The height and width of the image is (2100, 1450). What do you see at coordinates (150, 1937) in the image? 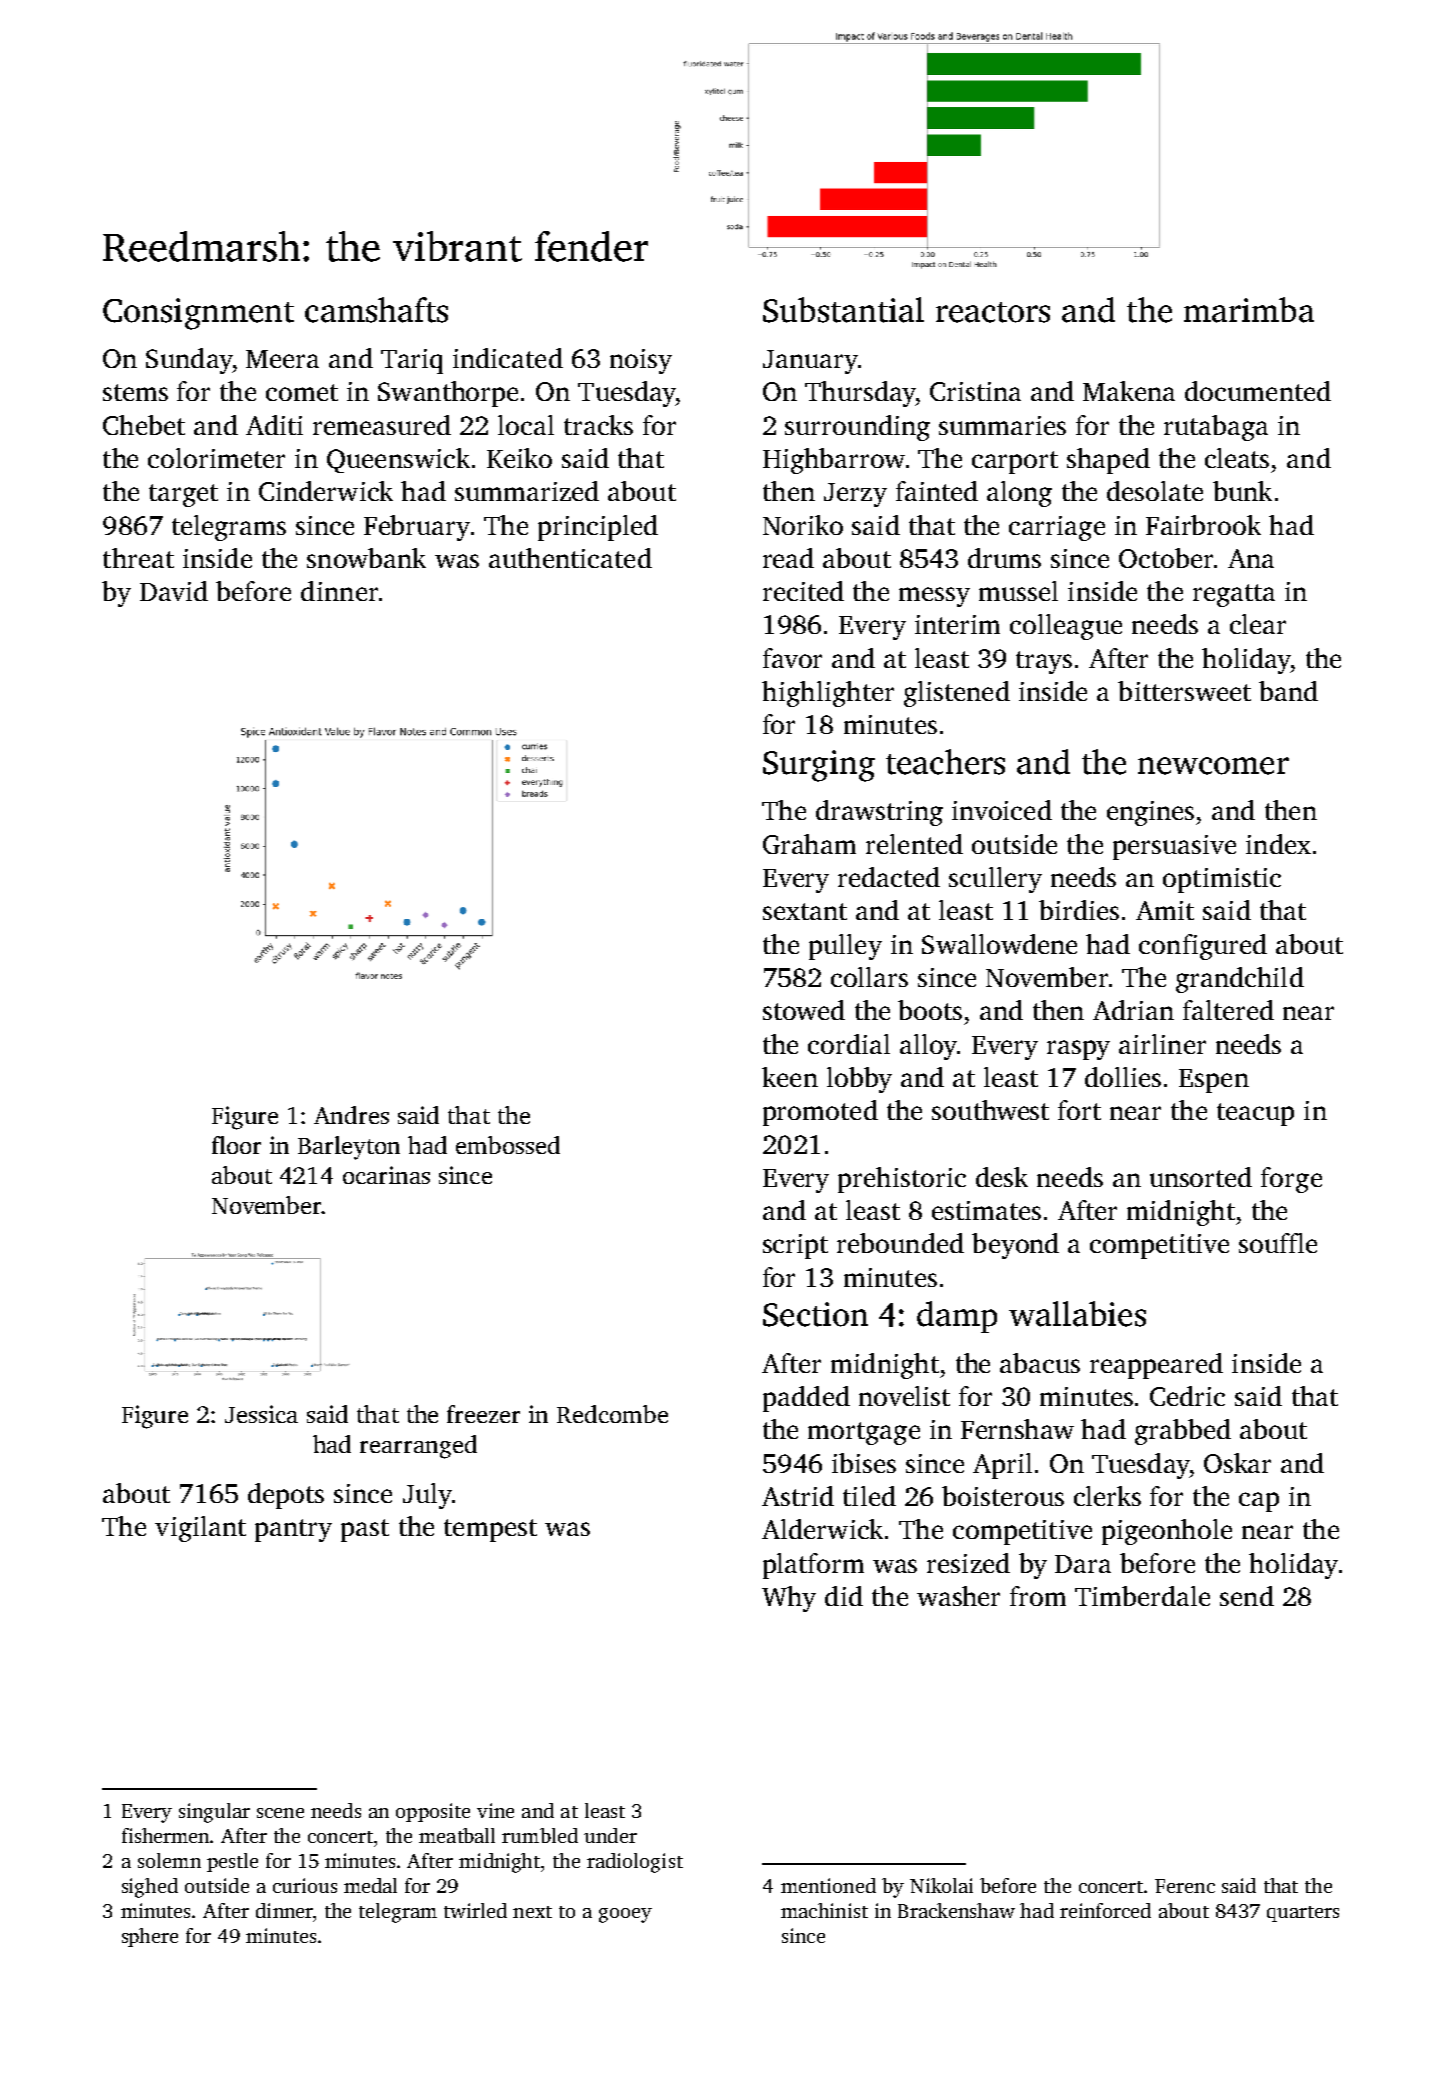
I see `sphere` at bounding box center [150, 1937].
